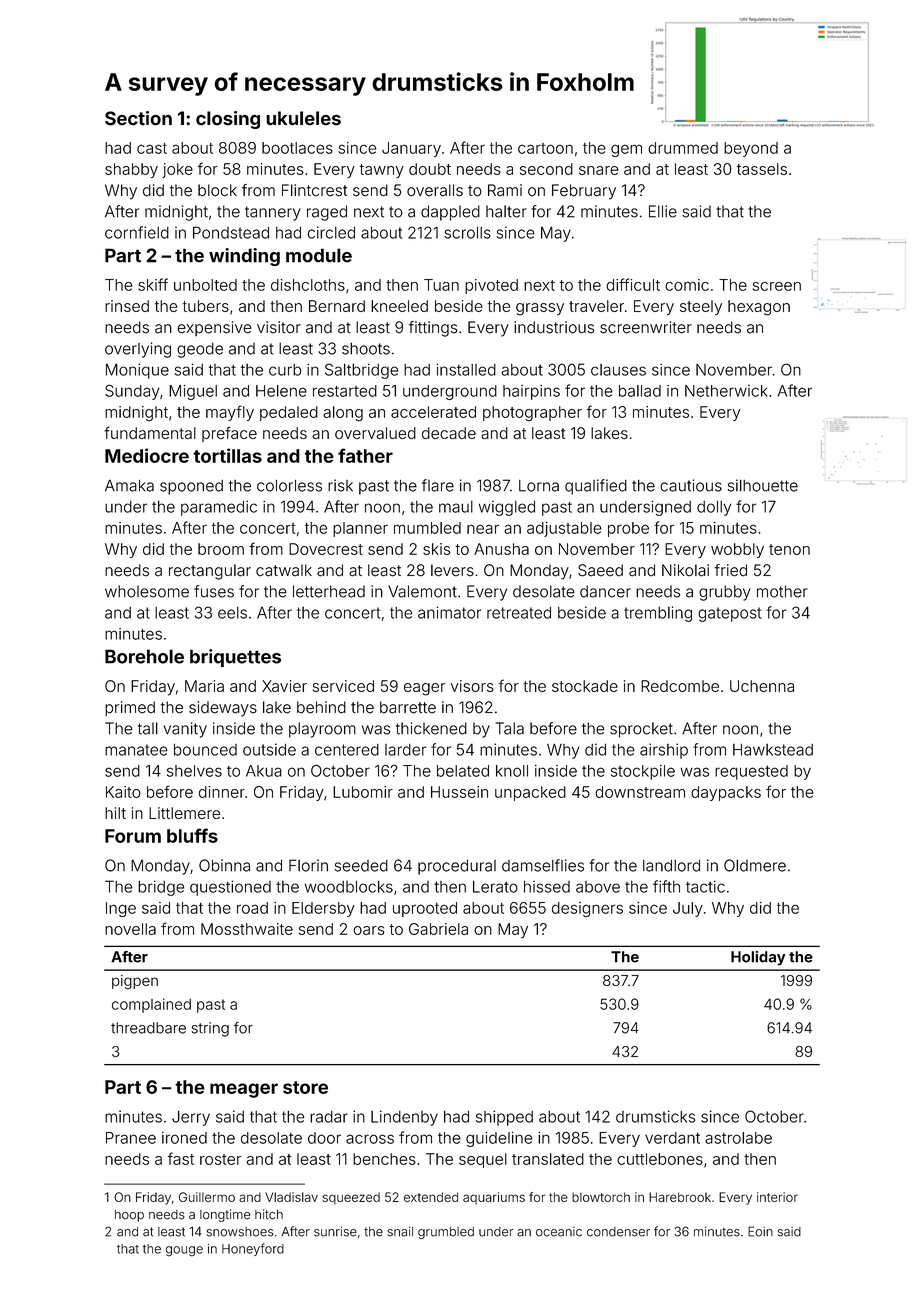 This screenshot has height=1308, width=924. Describe the element at coordinates (138, 118) in the screenshot. I see `Section` at that location.
